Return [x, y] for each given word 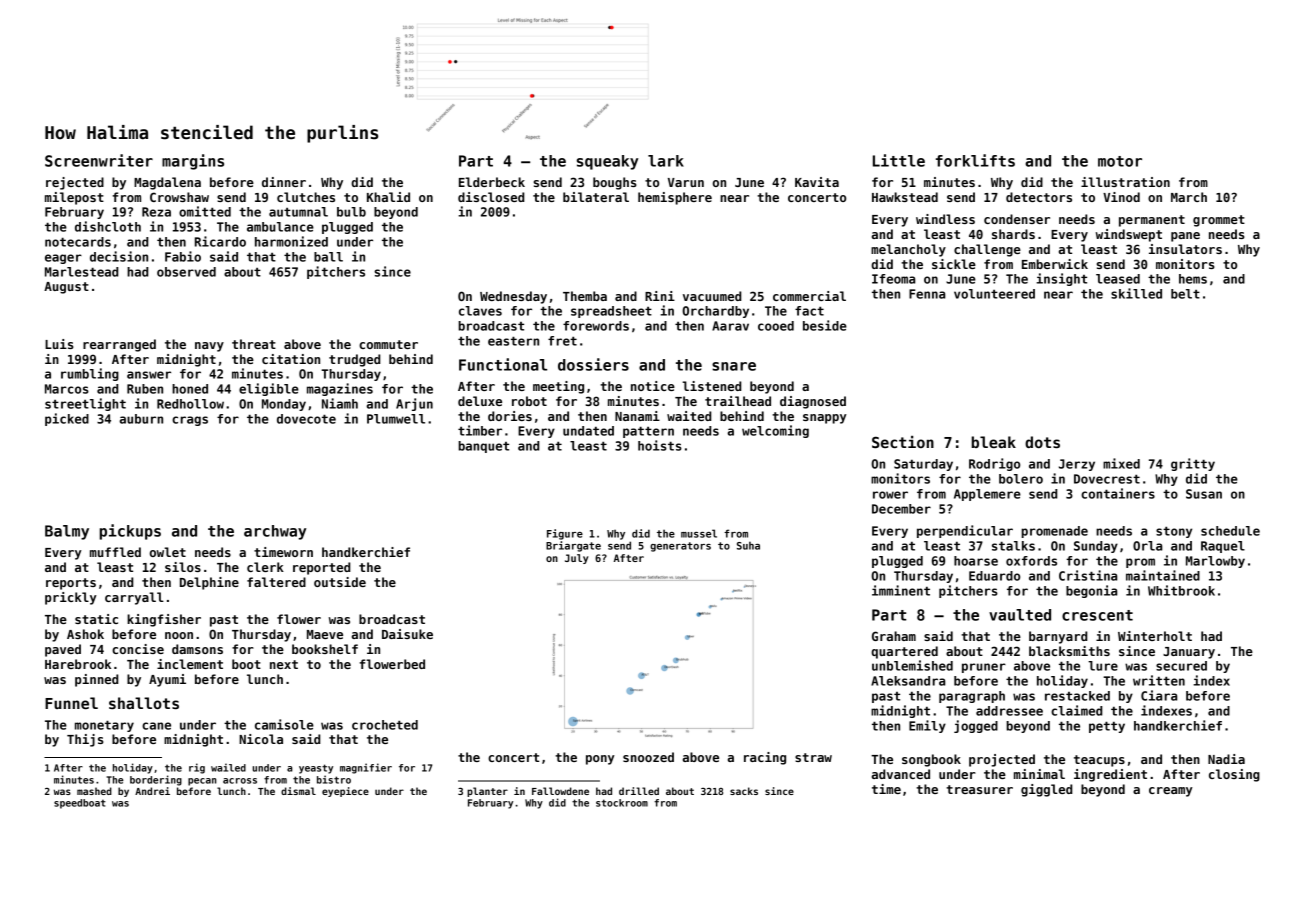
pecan [202, 782]
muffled [115, 552]
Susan [1204, 494]
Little [899, 160]
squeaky [607, 162]
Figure [565, 534]
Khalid [388, 197]
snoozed [648, 757]
